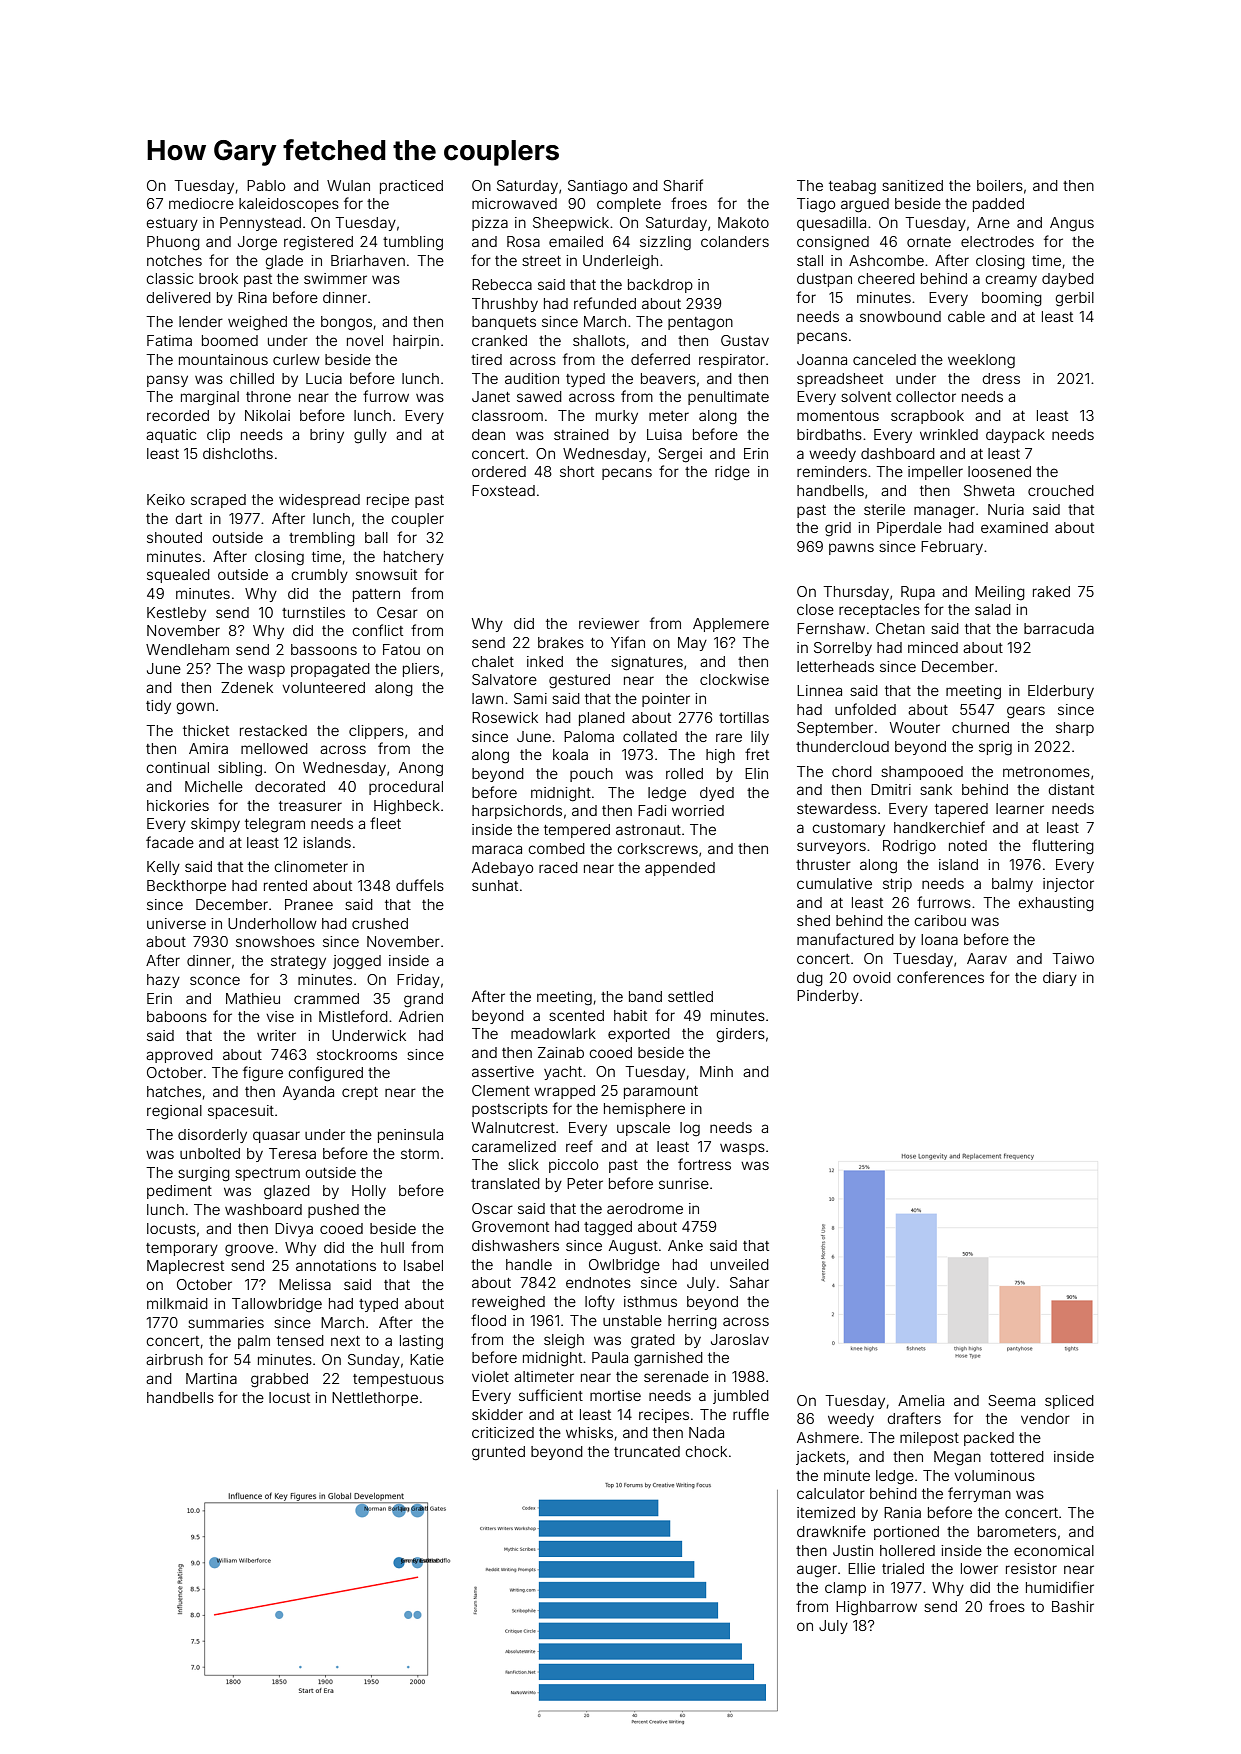 This screenshot has height=1754, width=1241. Describe the element at coordinates (498, 1453) in the screenshot. I see `grunted` at that location.
